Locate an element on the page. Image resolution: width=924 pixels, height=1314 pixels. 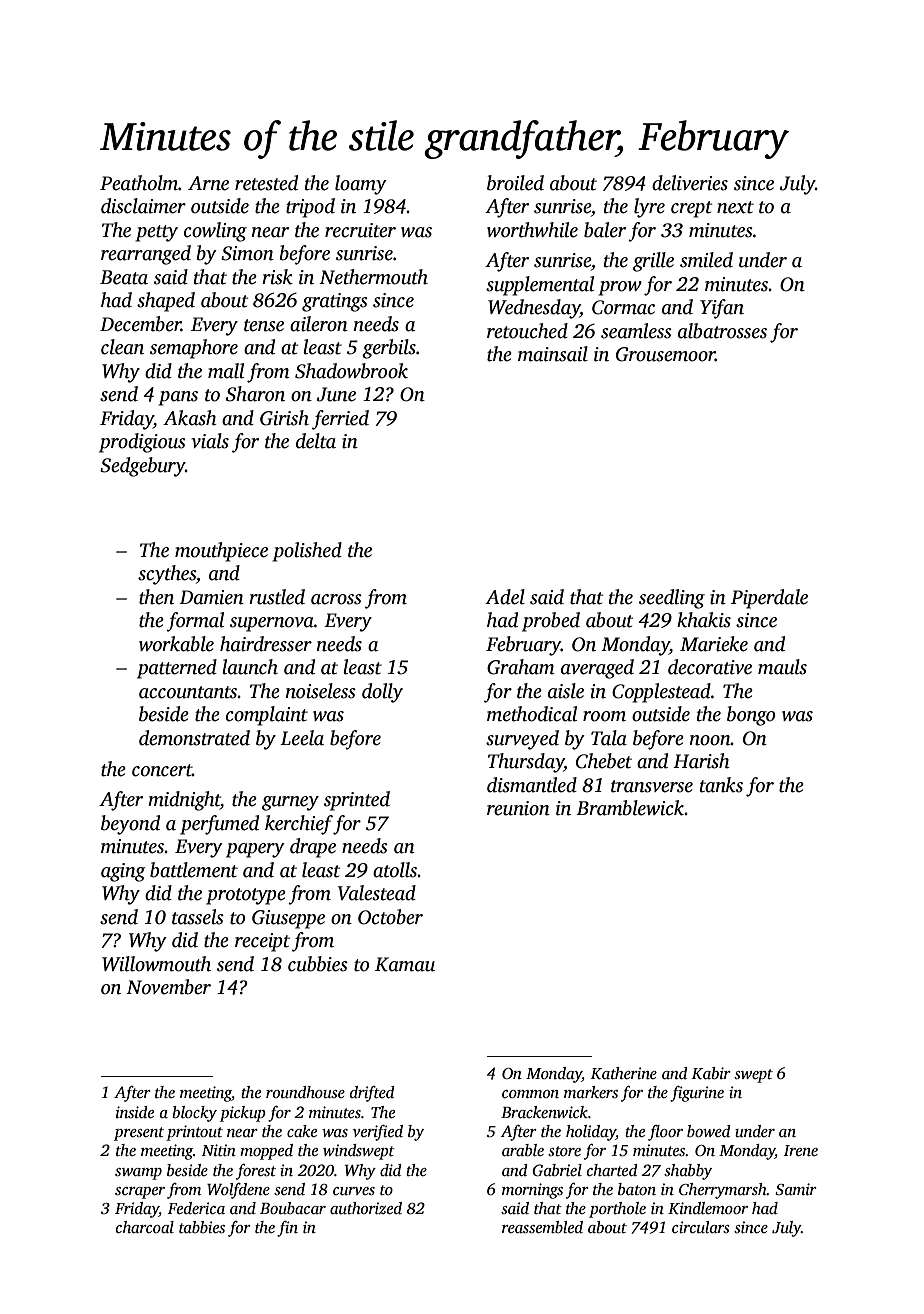
crept is located at coordinates (691, 209).
